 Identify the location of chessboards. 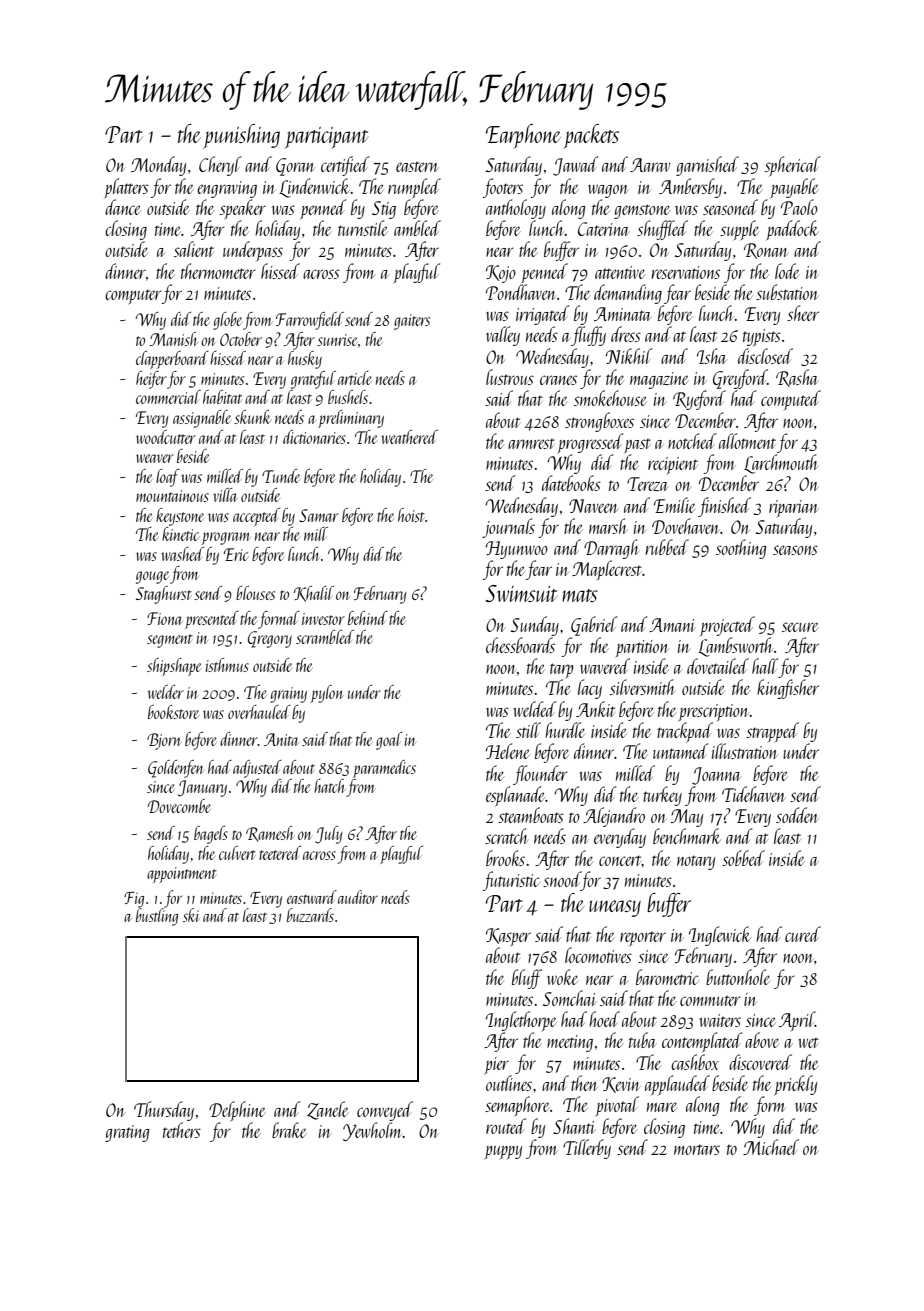
(520, 645).
